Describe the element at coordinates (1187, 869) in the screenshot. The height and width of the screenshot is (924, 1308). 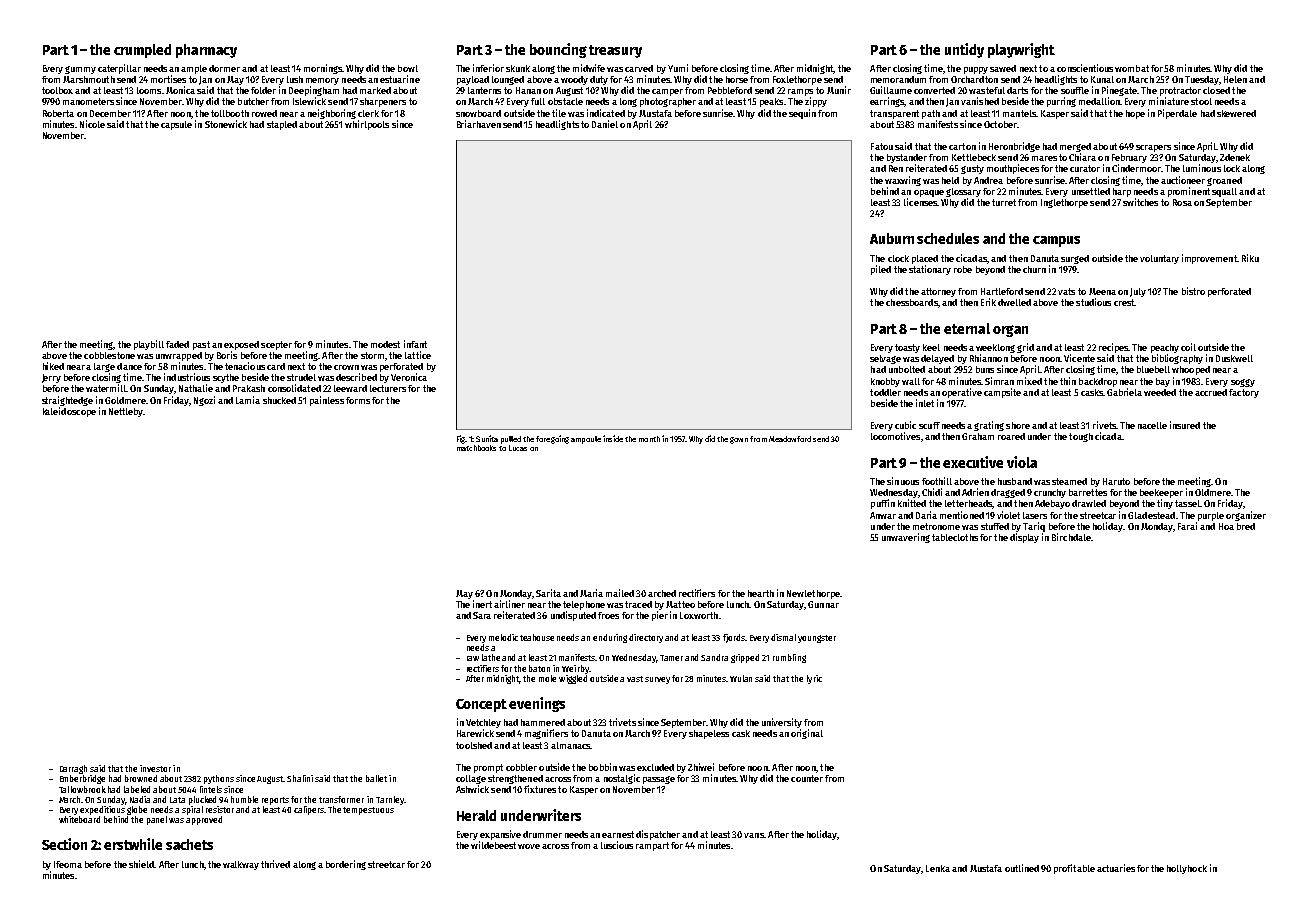
I see `hollyhock` at that location.
